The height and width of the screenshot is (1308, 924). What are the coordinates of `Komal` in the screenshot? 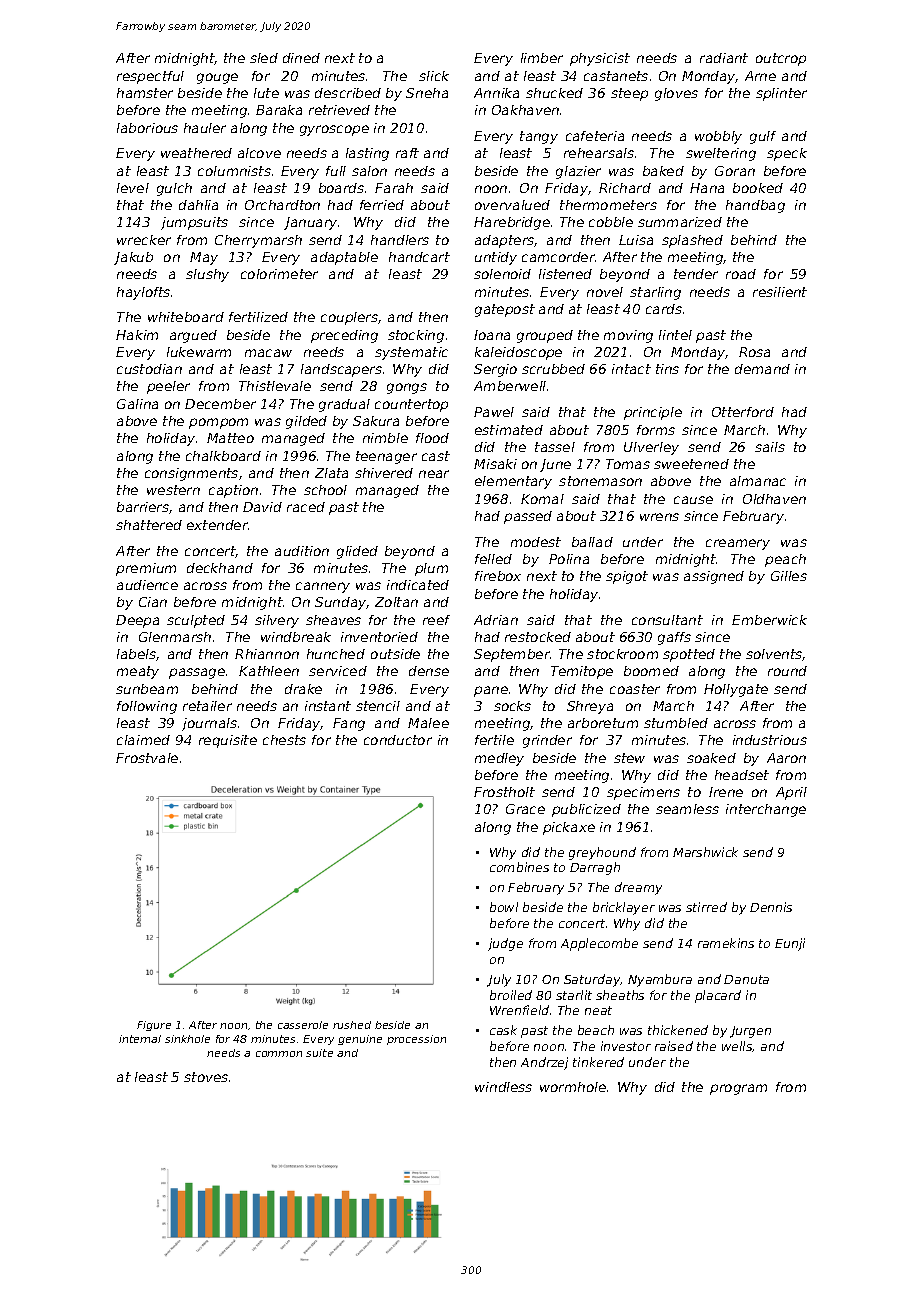 It's located at (542, 499).
